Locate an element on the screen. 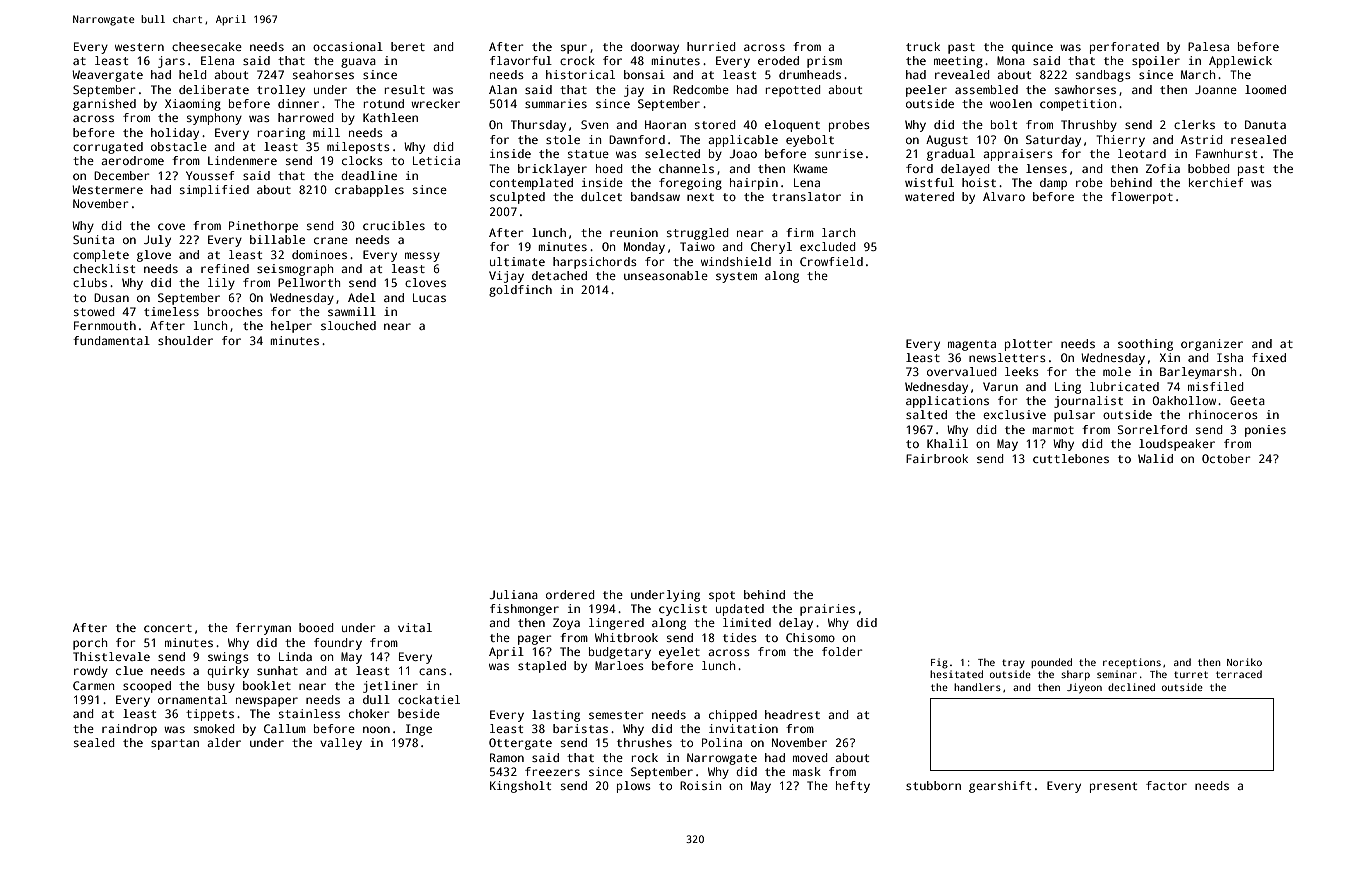 The width and height of the screenshot is (1372, 887). hefty is located at coordinates (853, 787).
